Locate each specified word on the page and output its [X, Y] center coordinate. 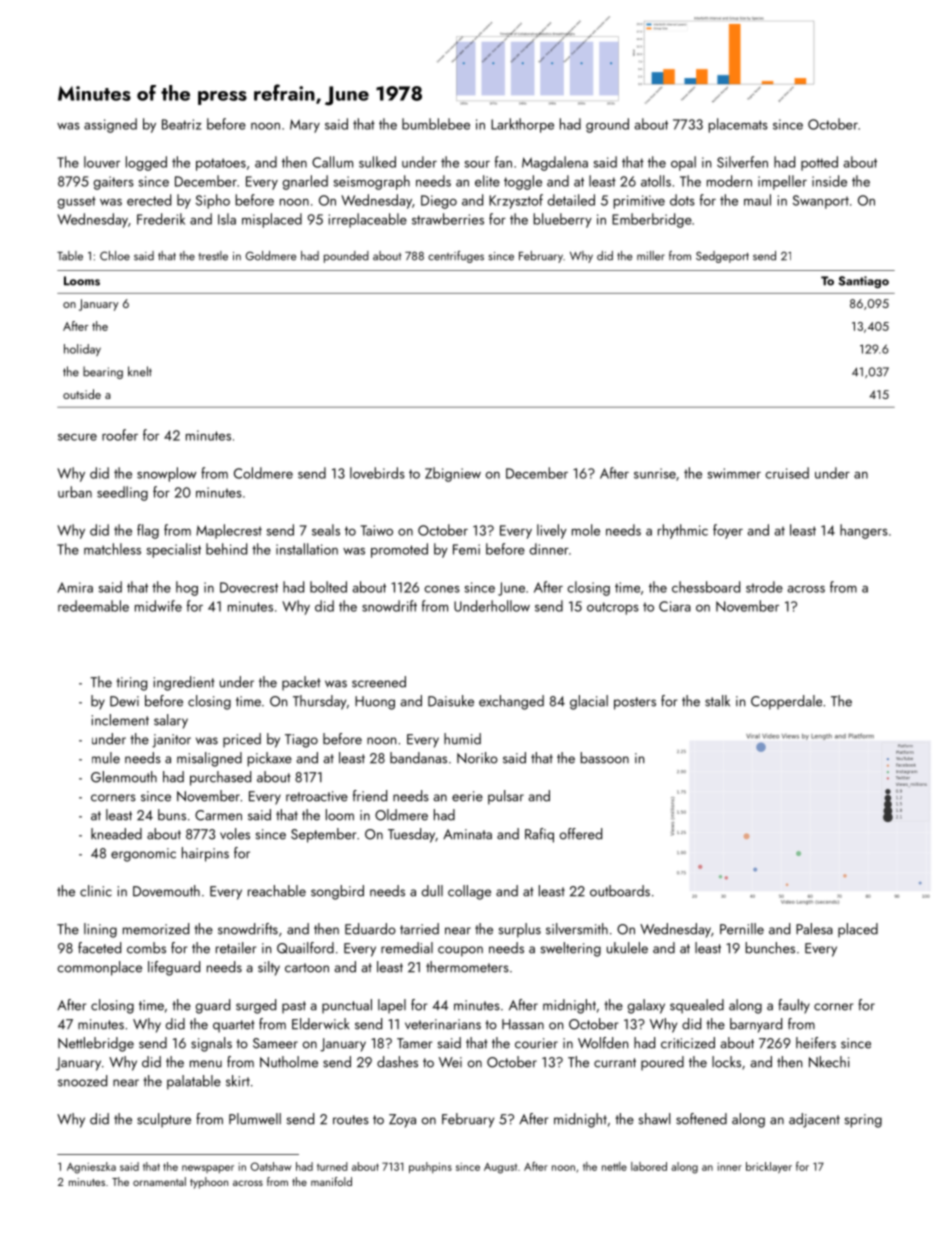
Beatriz [181, 124]
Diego [439, 202]
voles [235, 834]
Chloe [115, 256]
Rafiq [539, 835]
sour [477, 164]
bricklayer [769, 1167]
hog [187, 588]
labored [649, 1166]
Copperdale [786, 702]
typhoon [209, 1183]
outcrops [613, 608]
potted [819, 163]
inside [829, 181]
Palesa [814, 929]
